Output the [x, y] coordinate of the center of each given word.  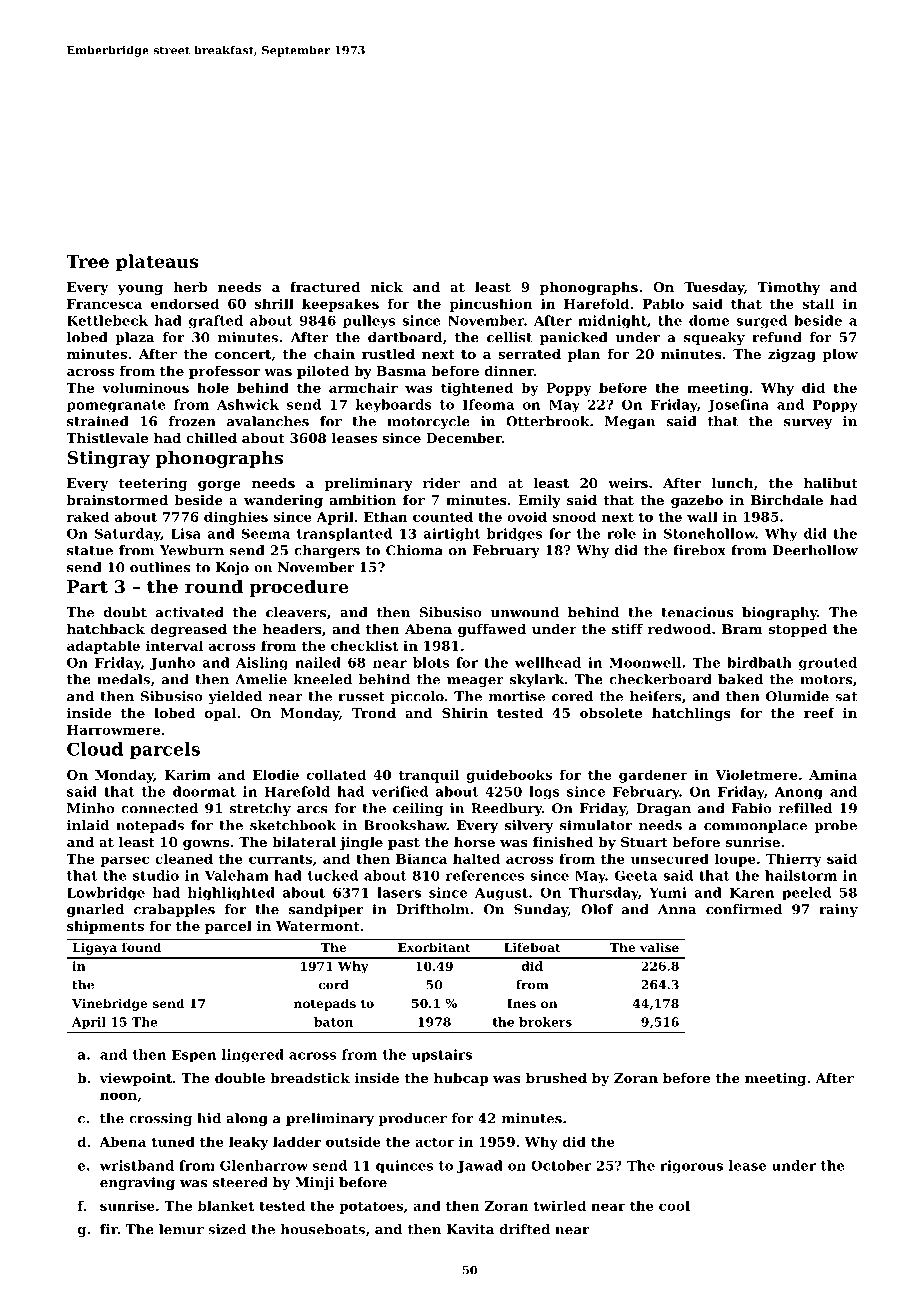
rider [441, 483]
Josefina [738, 406]
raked [88, 516]
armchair [363, 387]
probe [835, 826]
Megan [630, 422]
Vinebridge [109, 1004]
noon [118, 1096]
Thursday [603, 893]
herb [191, 287]
